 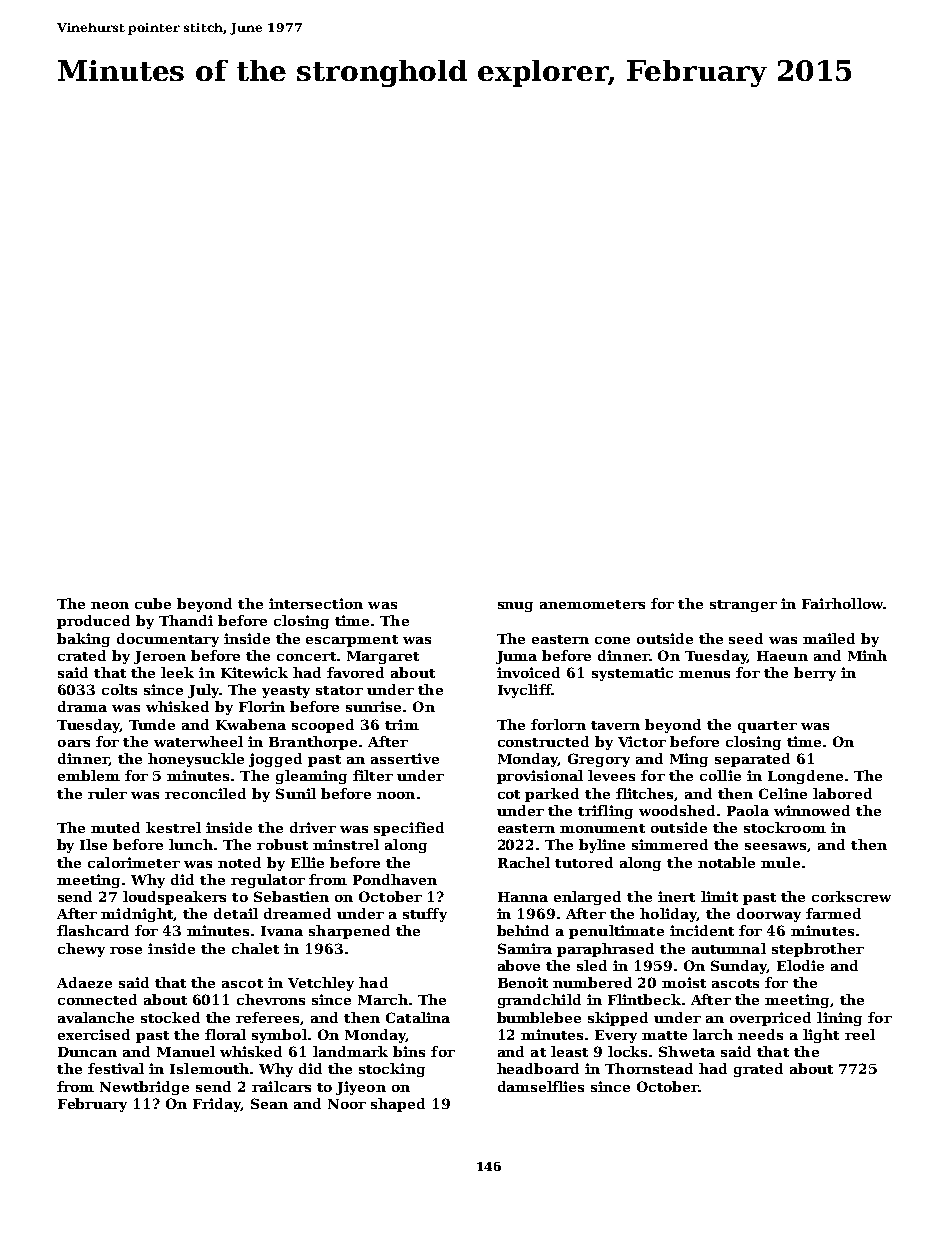 I want to click on Friday, so click(x=217, y=1105).
